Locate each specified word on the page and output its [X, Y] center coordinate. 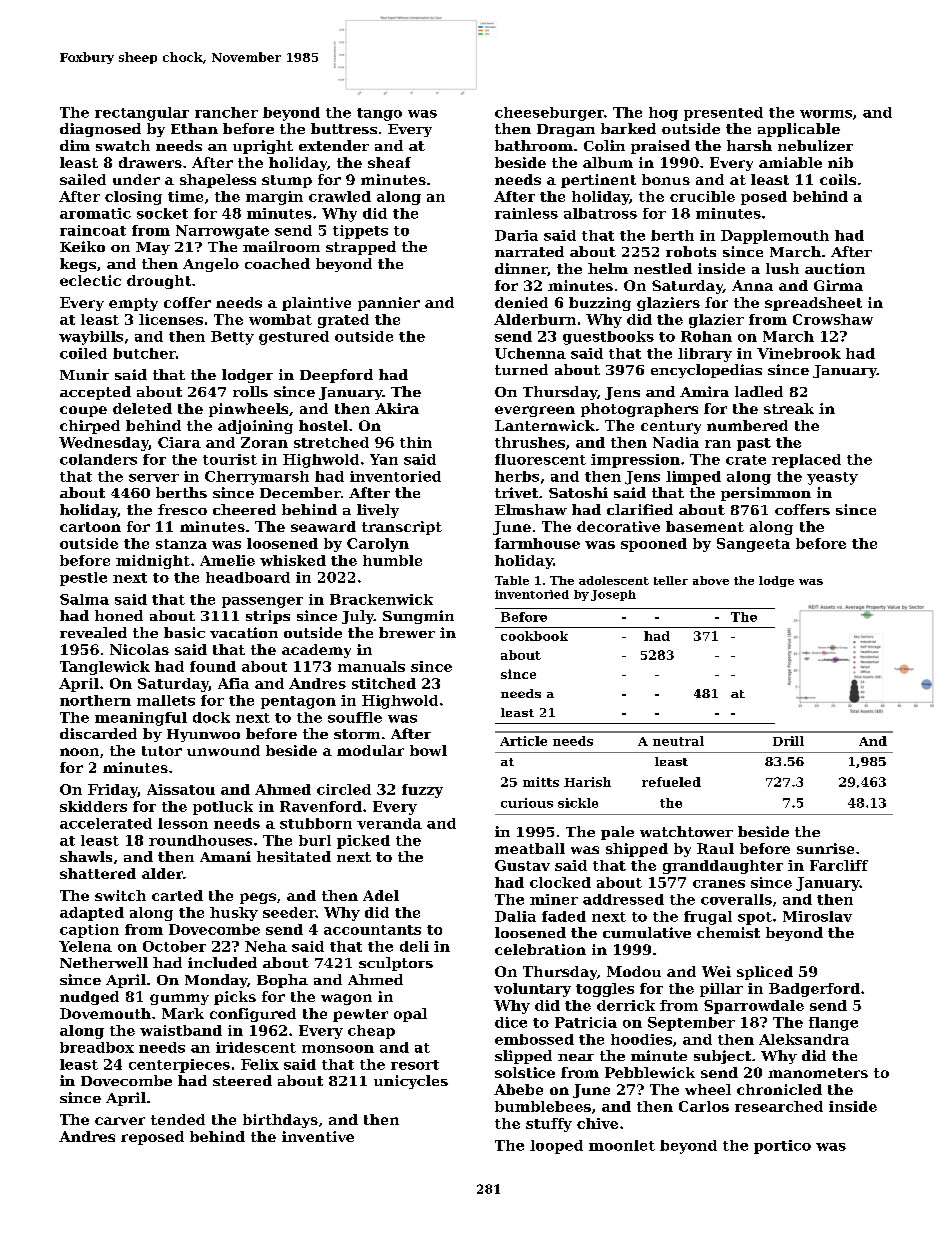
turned [521, 369]
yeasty [832, 478]
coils [838, 179]
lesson [183, 823]
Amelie [227, 560]
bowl [428, 750]
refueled [671, 782]
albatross [600, 213]
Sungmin [418, 617]
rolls [250, 391]
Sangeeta [753, 545]
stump [287, 181]
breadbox [97, 1047]
